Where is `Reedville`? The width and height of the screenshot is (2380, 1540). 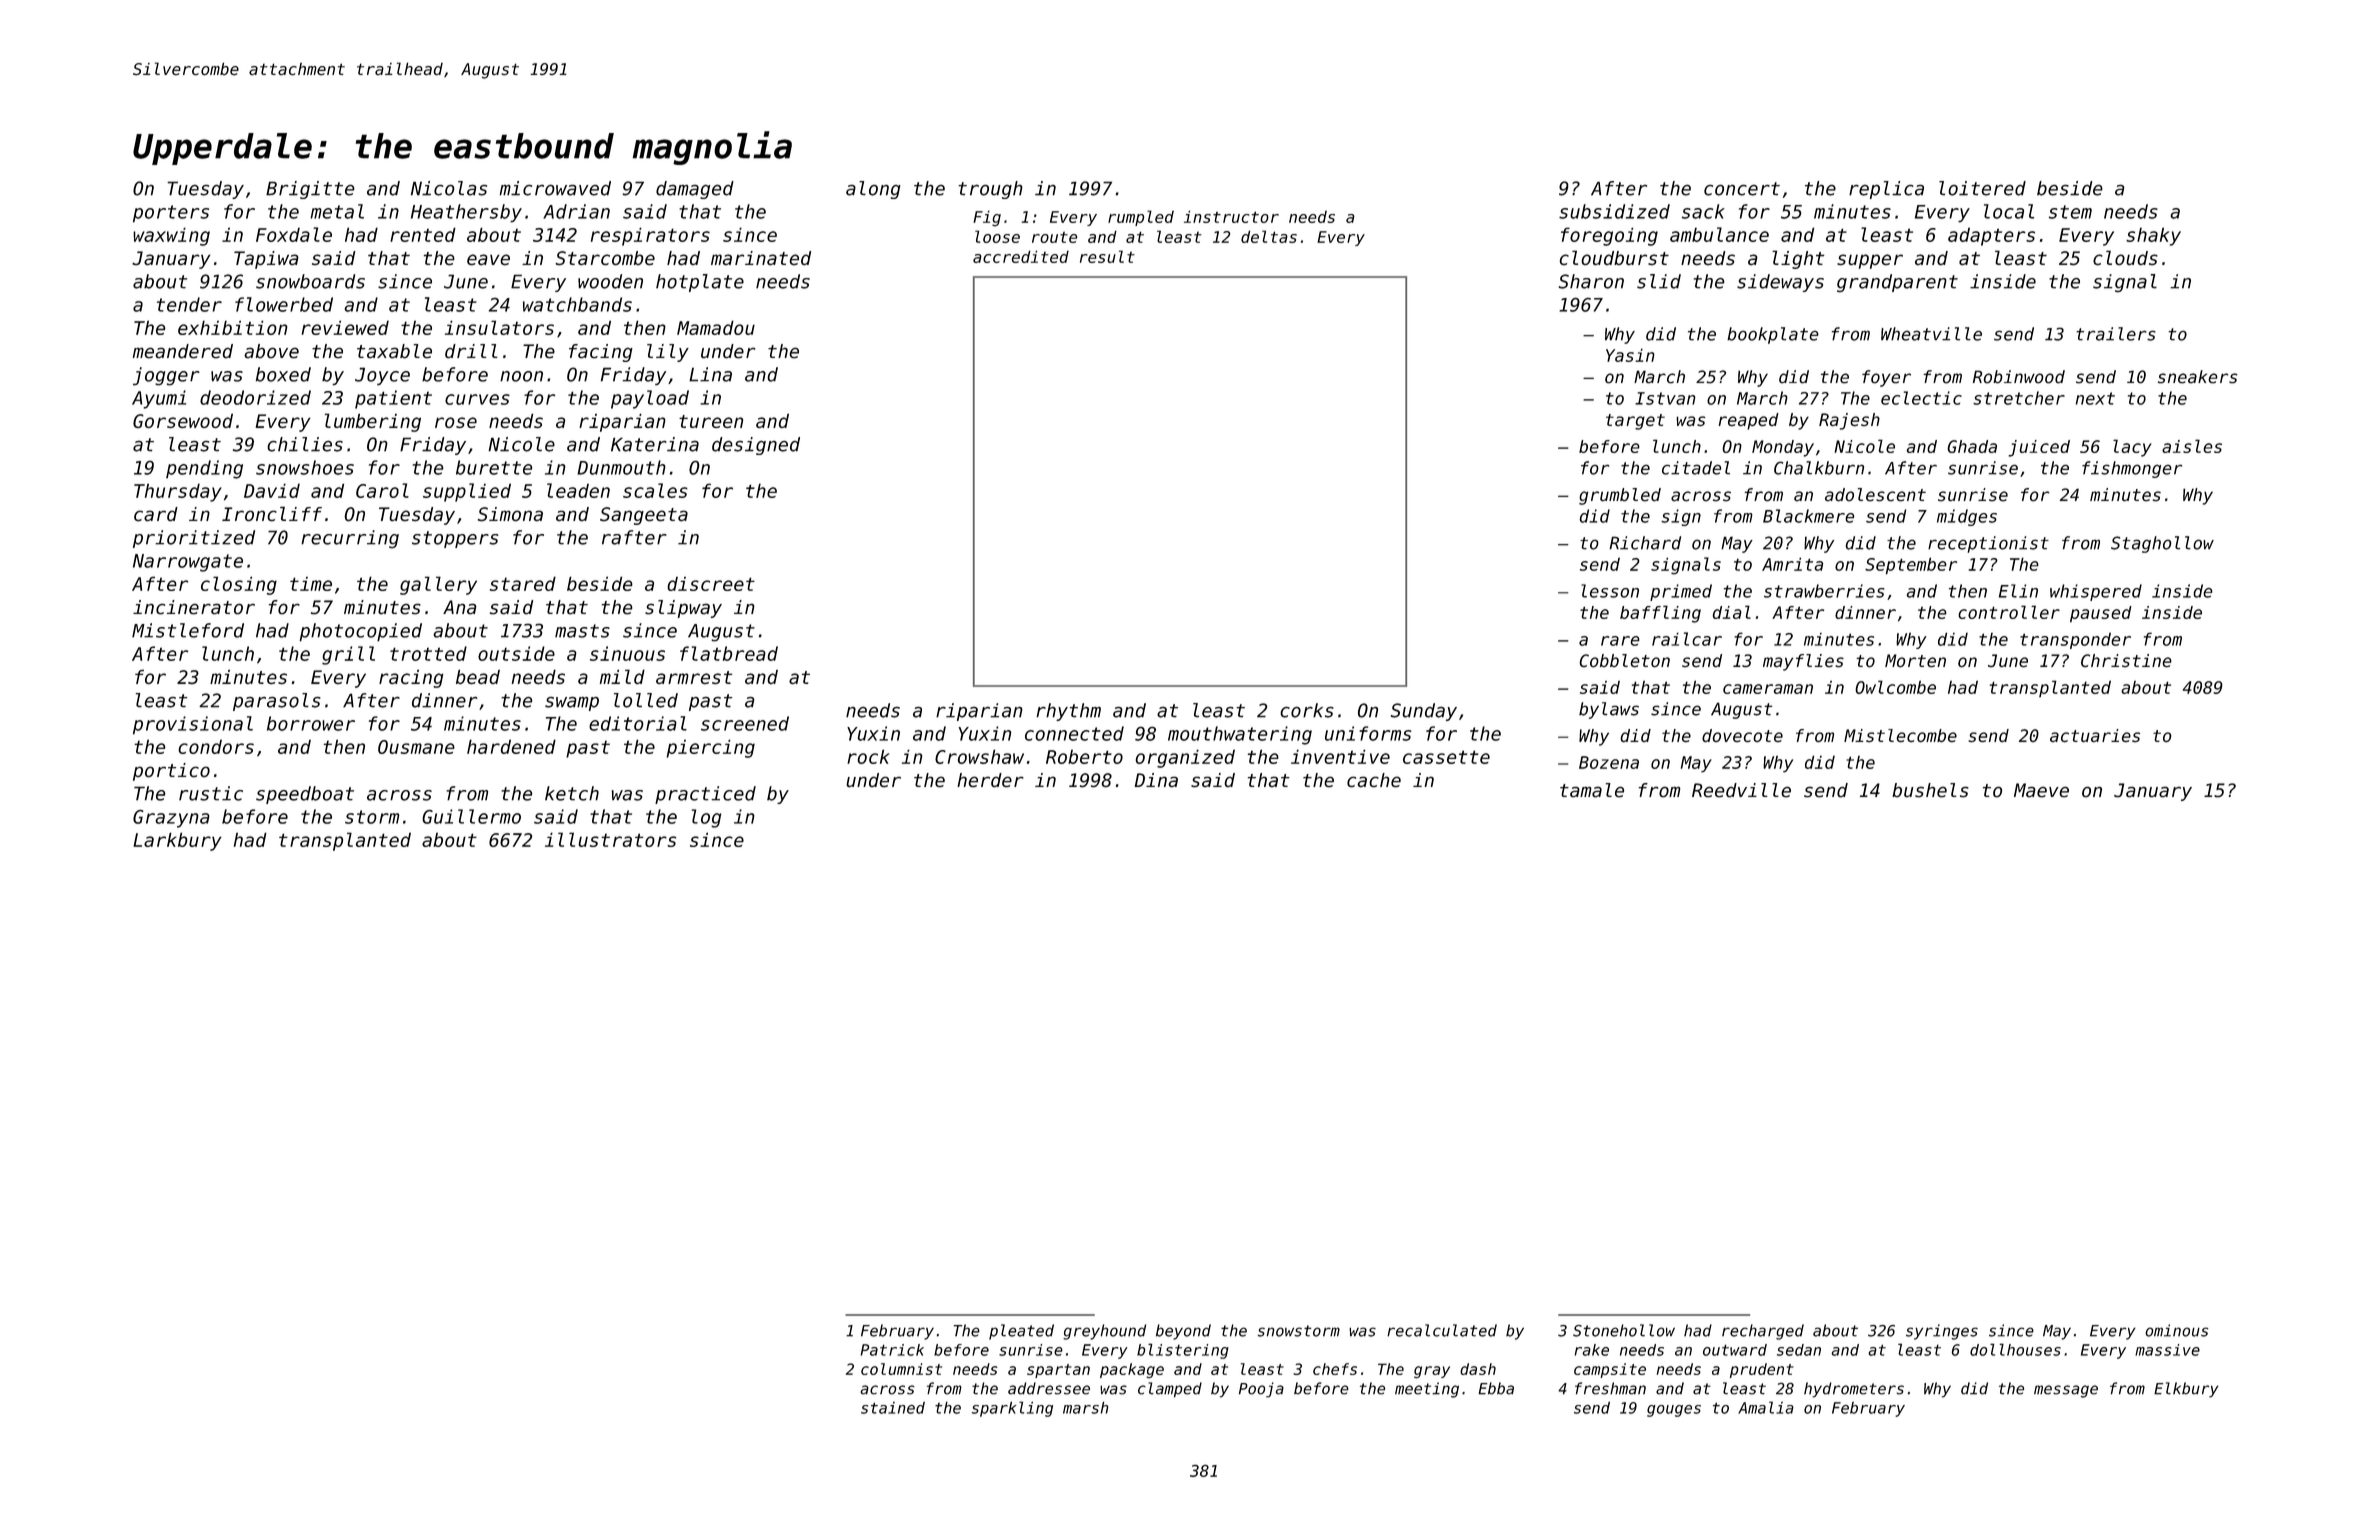
Reedville is located at coordinates (1741, 790).
